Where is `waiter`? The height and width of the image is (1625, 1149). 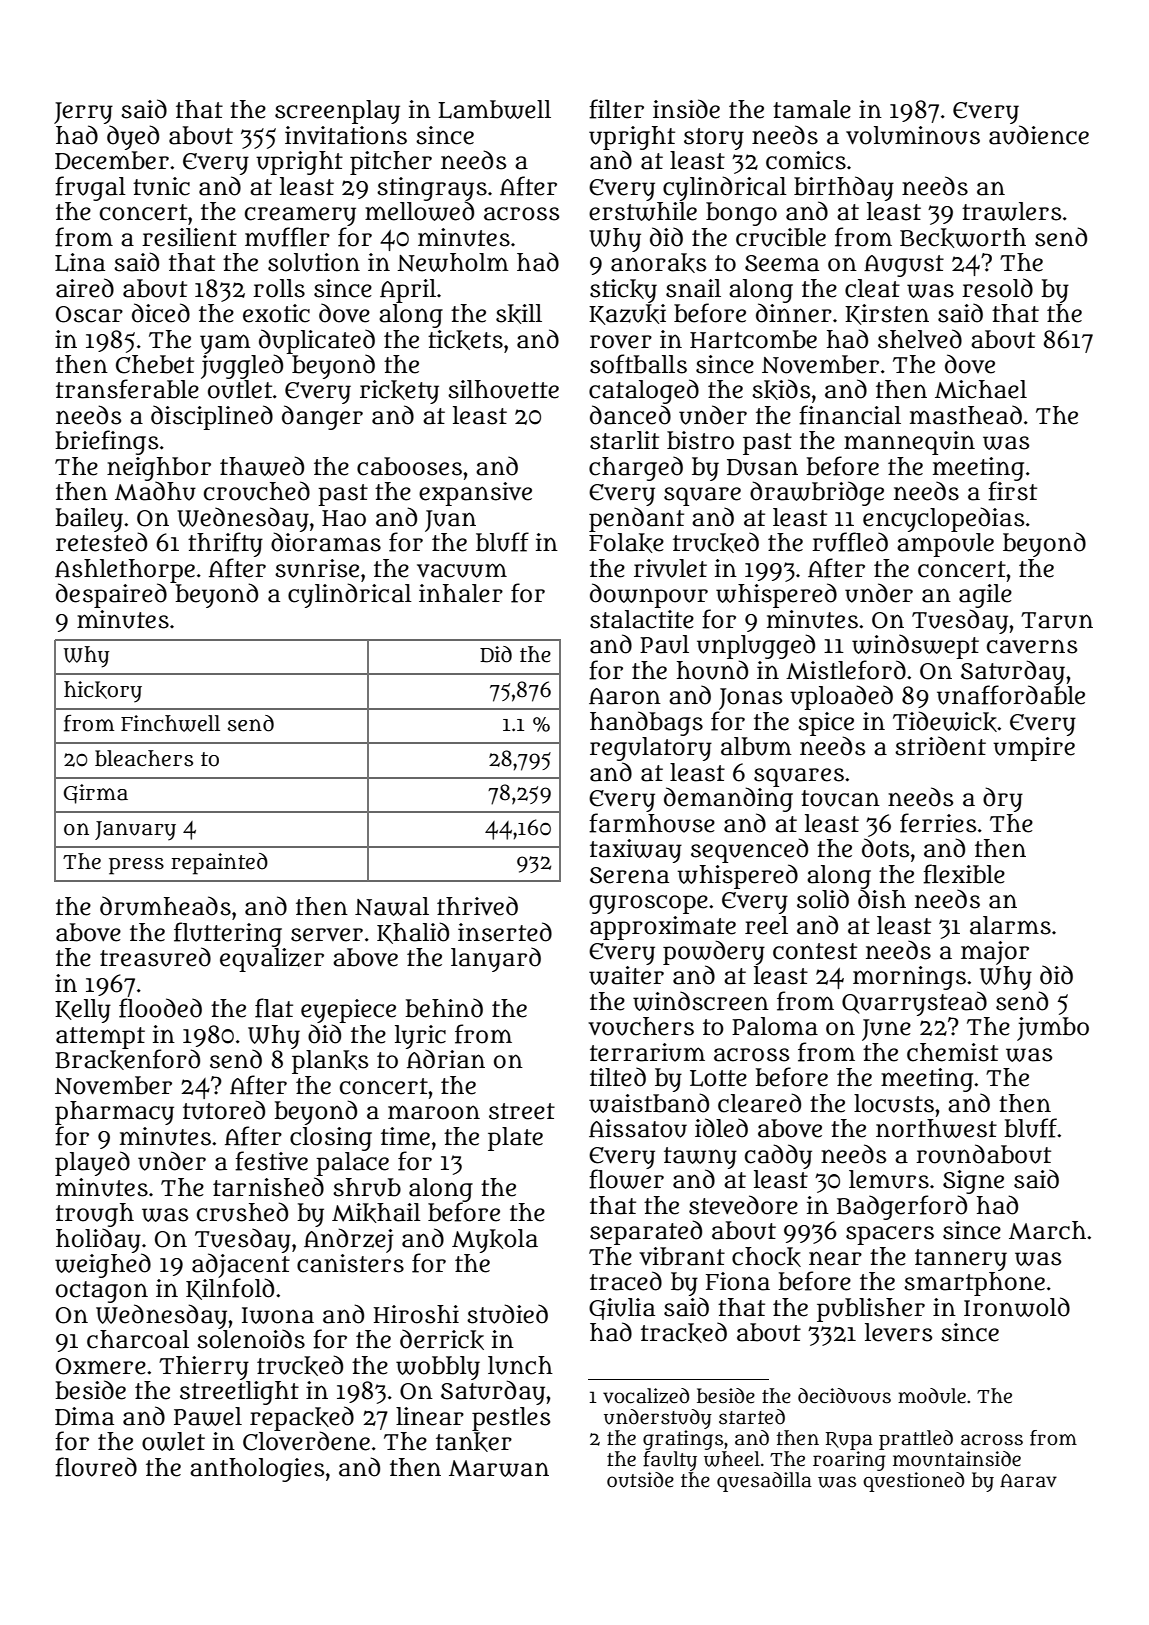
waiter is located at coordinates (626, 975).
